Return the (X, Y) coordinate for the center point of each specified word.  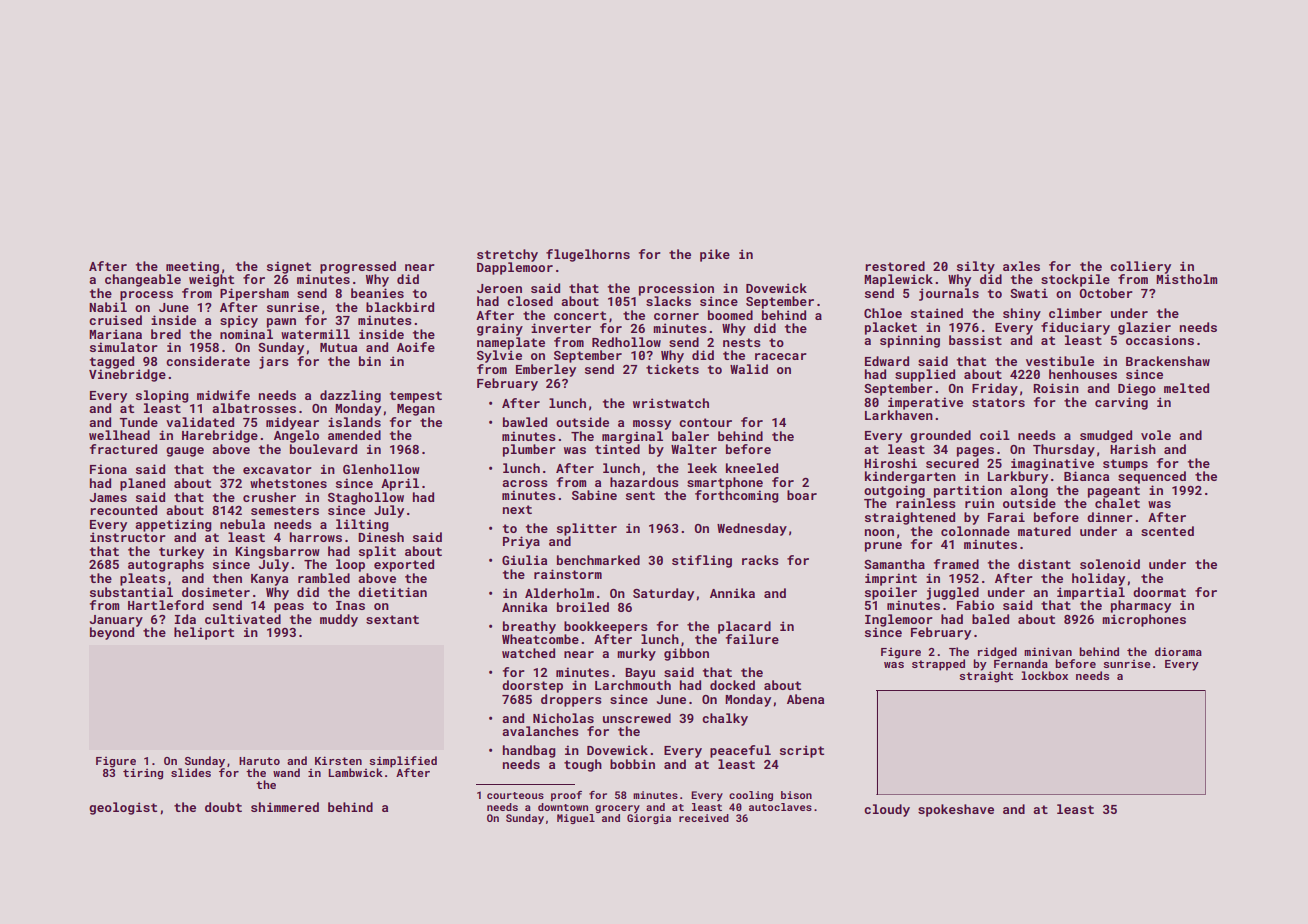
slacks (668, 301)
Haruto (259, 761)
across (524, 483)
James (108, 497)
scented (1167, 531)
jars (273, 362)
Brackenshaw (1168, 361)
